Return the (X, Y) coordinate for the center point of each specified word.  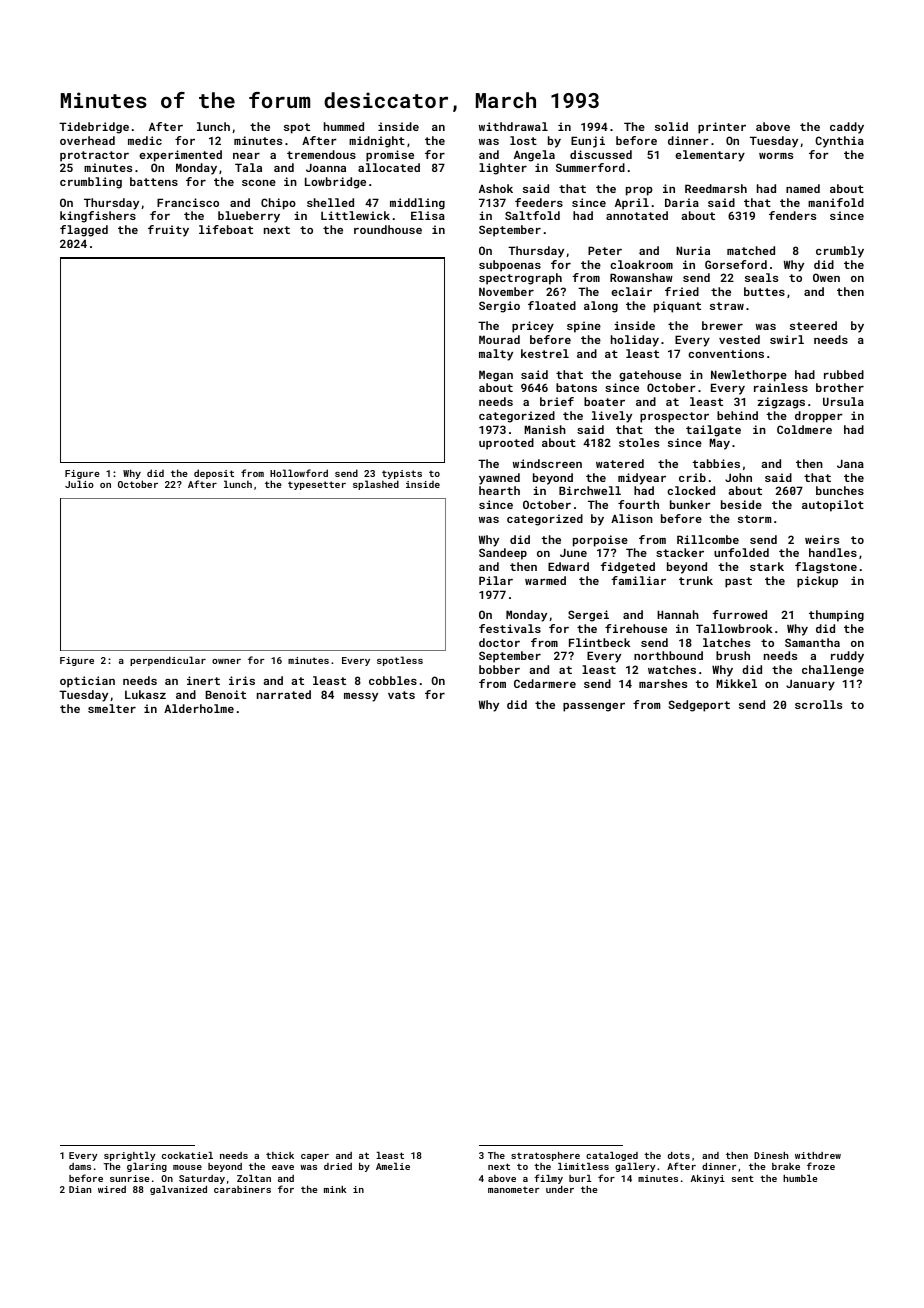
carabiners (242, 1189)
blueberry (249, 217)
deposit (214, 474)
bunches (840, 490)
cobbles (393, 680)
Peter (605, 250)
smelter (112, 708)
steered (813, 325)
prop (639, 191)
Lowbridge (335, 183)
